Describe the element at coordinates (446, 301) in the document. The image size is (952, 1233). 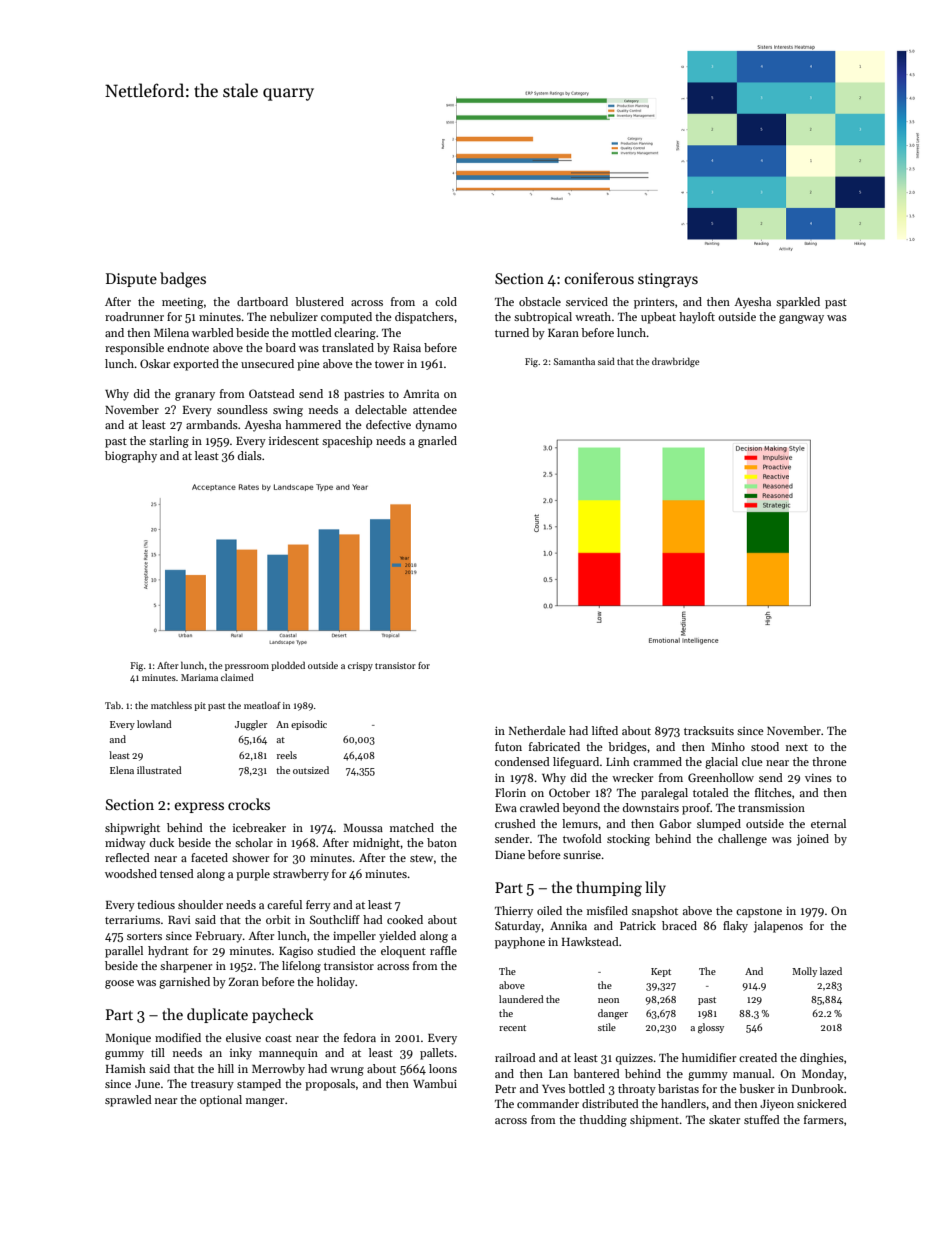
I see `cold` at that location.
